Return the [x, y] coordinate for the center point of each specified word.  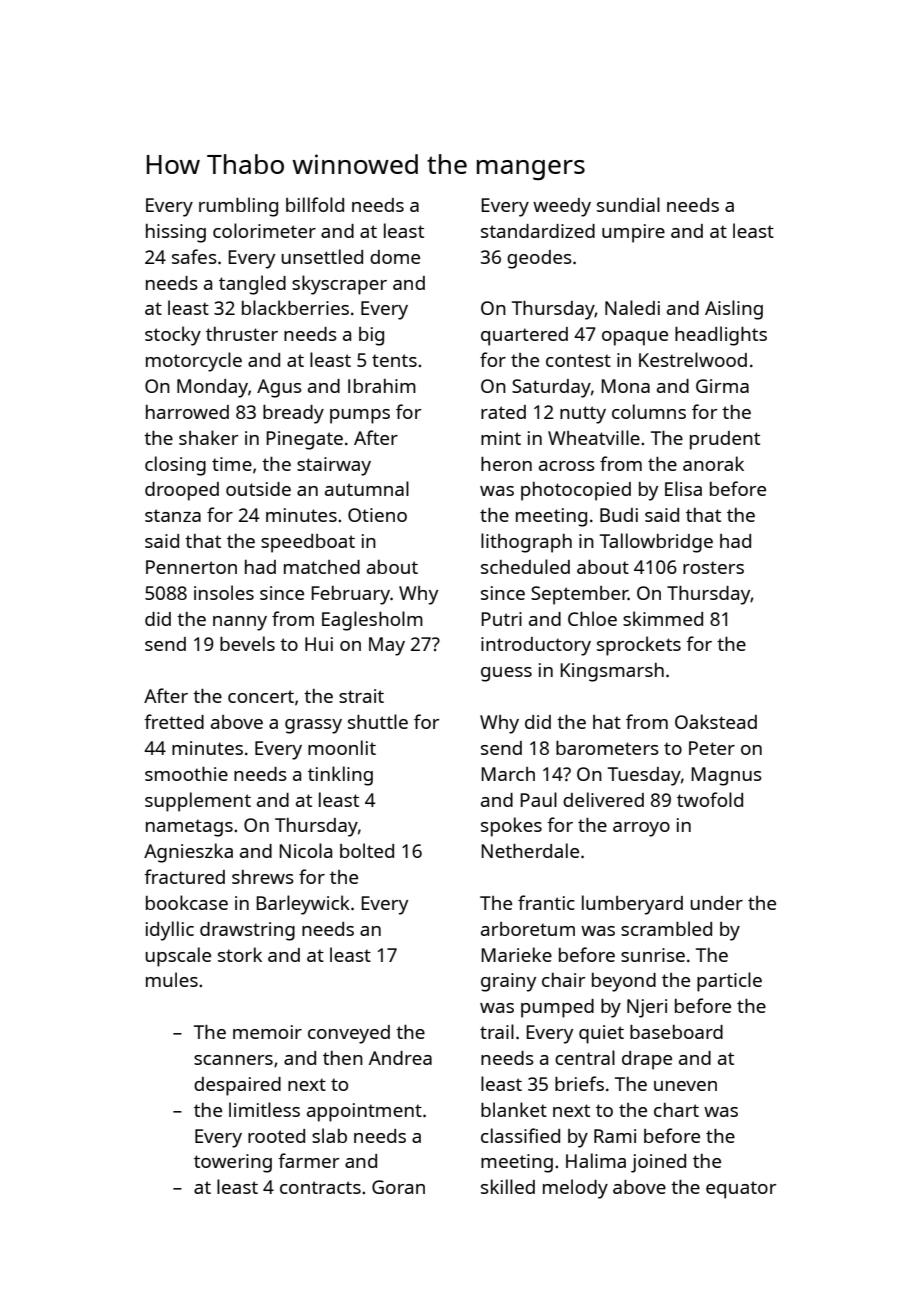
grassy [313, 726]
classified [520, 1135]
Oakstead [716, 721]
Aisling [734, 310]
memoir [267, 1032]
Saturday [551, 388]
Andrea [400, 1058]
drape [647, 1060]
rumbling [238, 207]
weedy [562, 207]
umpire [633, 233]
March [508, 774]
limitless [264, 1109]
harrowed [187, 412]
